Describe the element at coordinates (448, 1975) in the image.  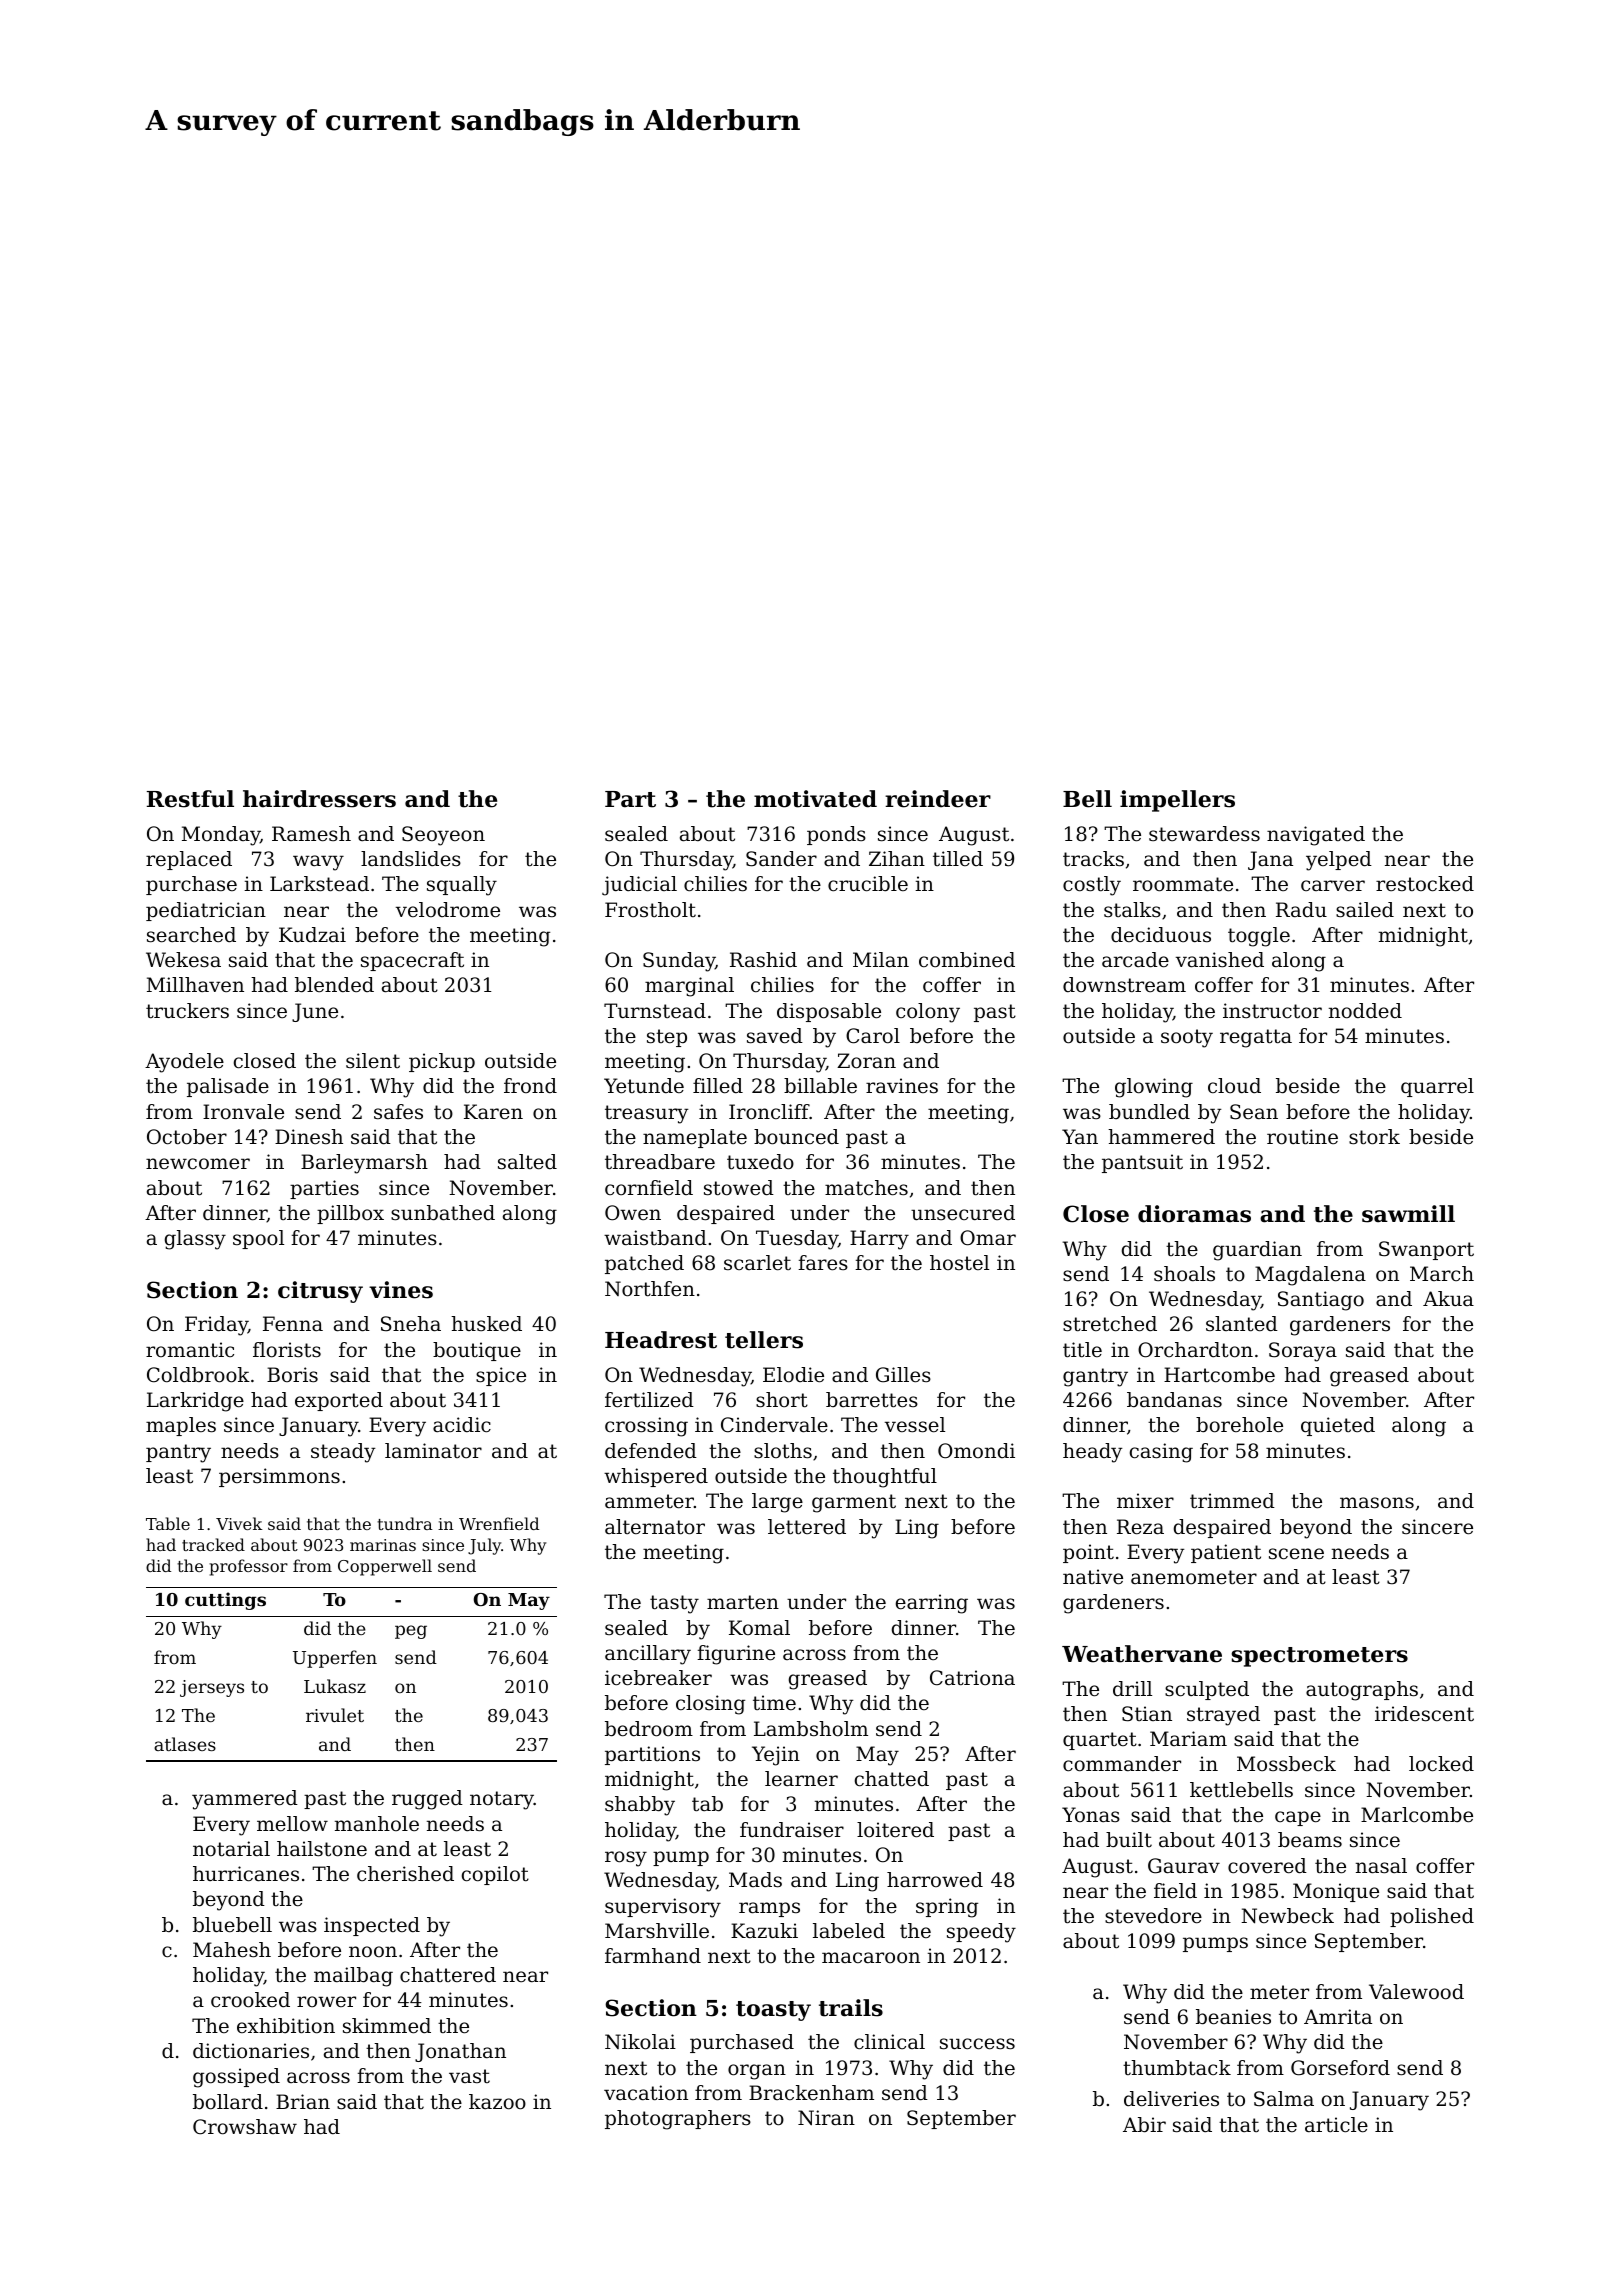
I see `chattered` at that location.
